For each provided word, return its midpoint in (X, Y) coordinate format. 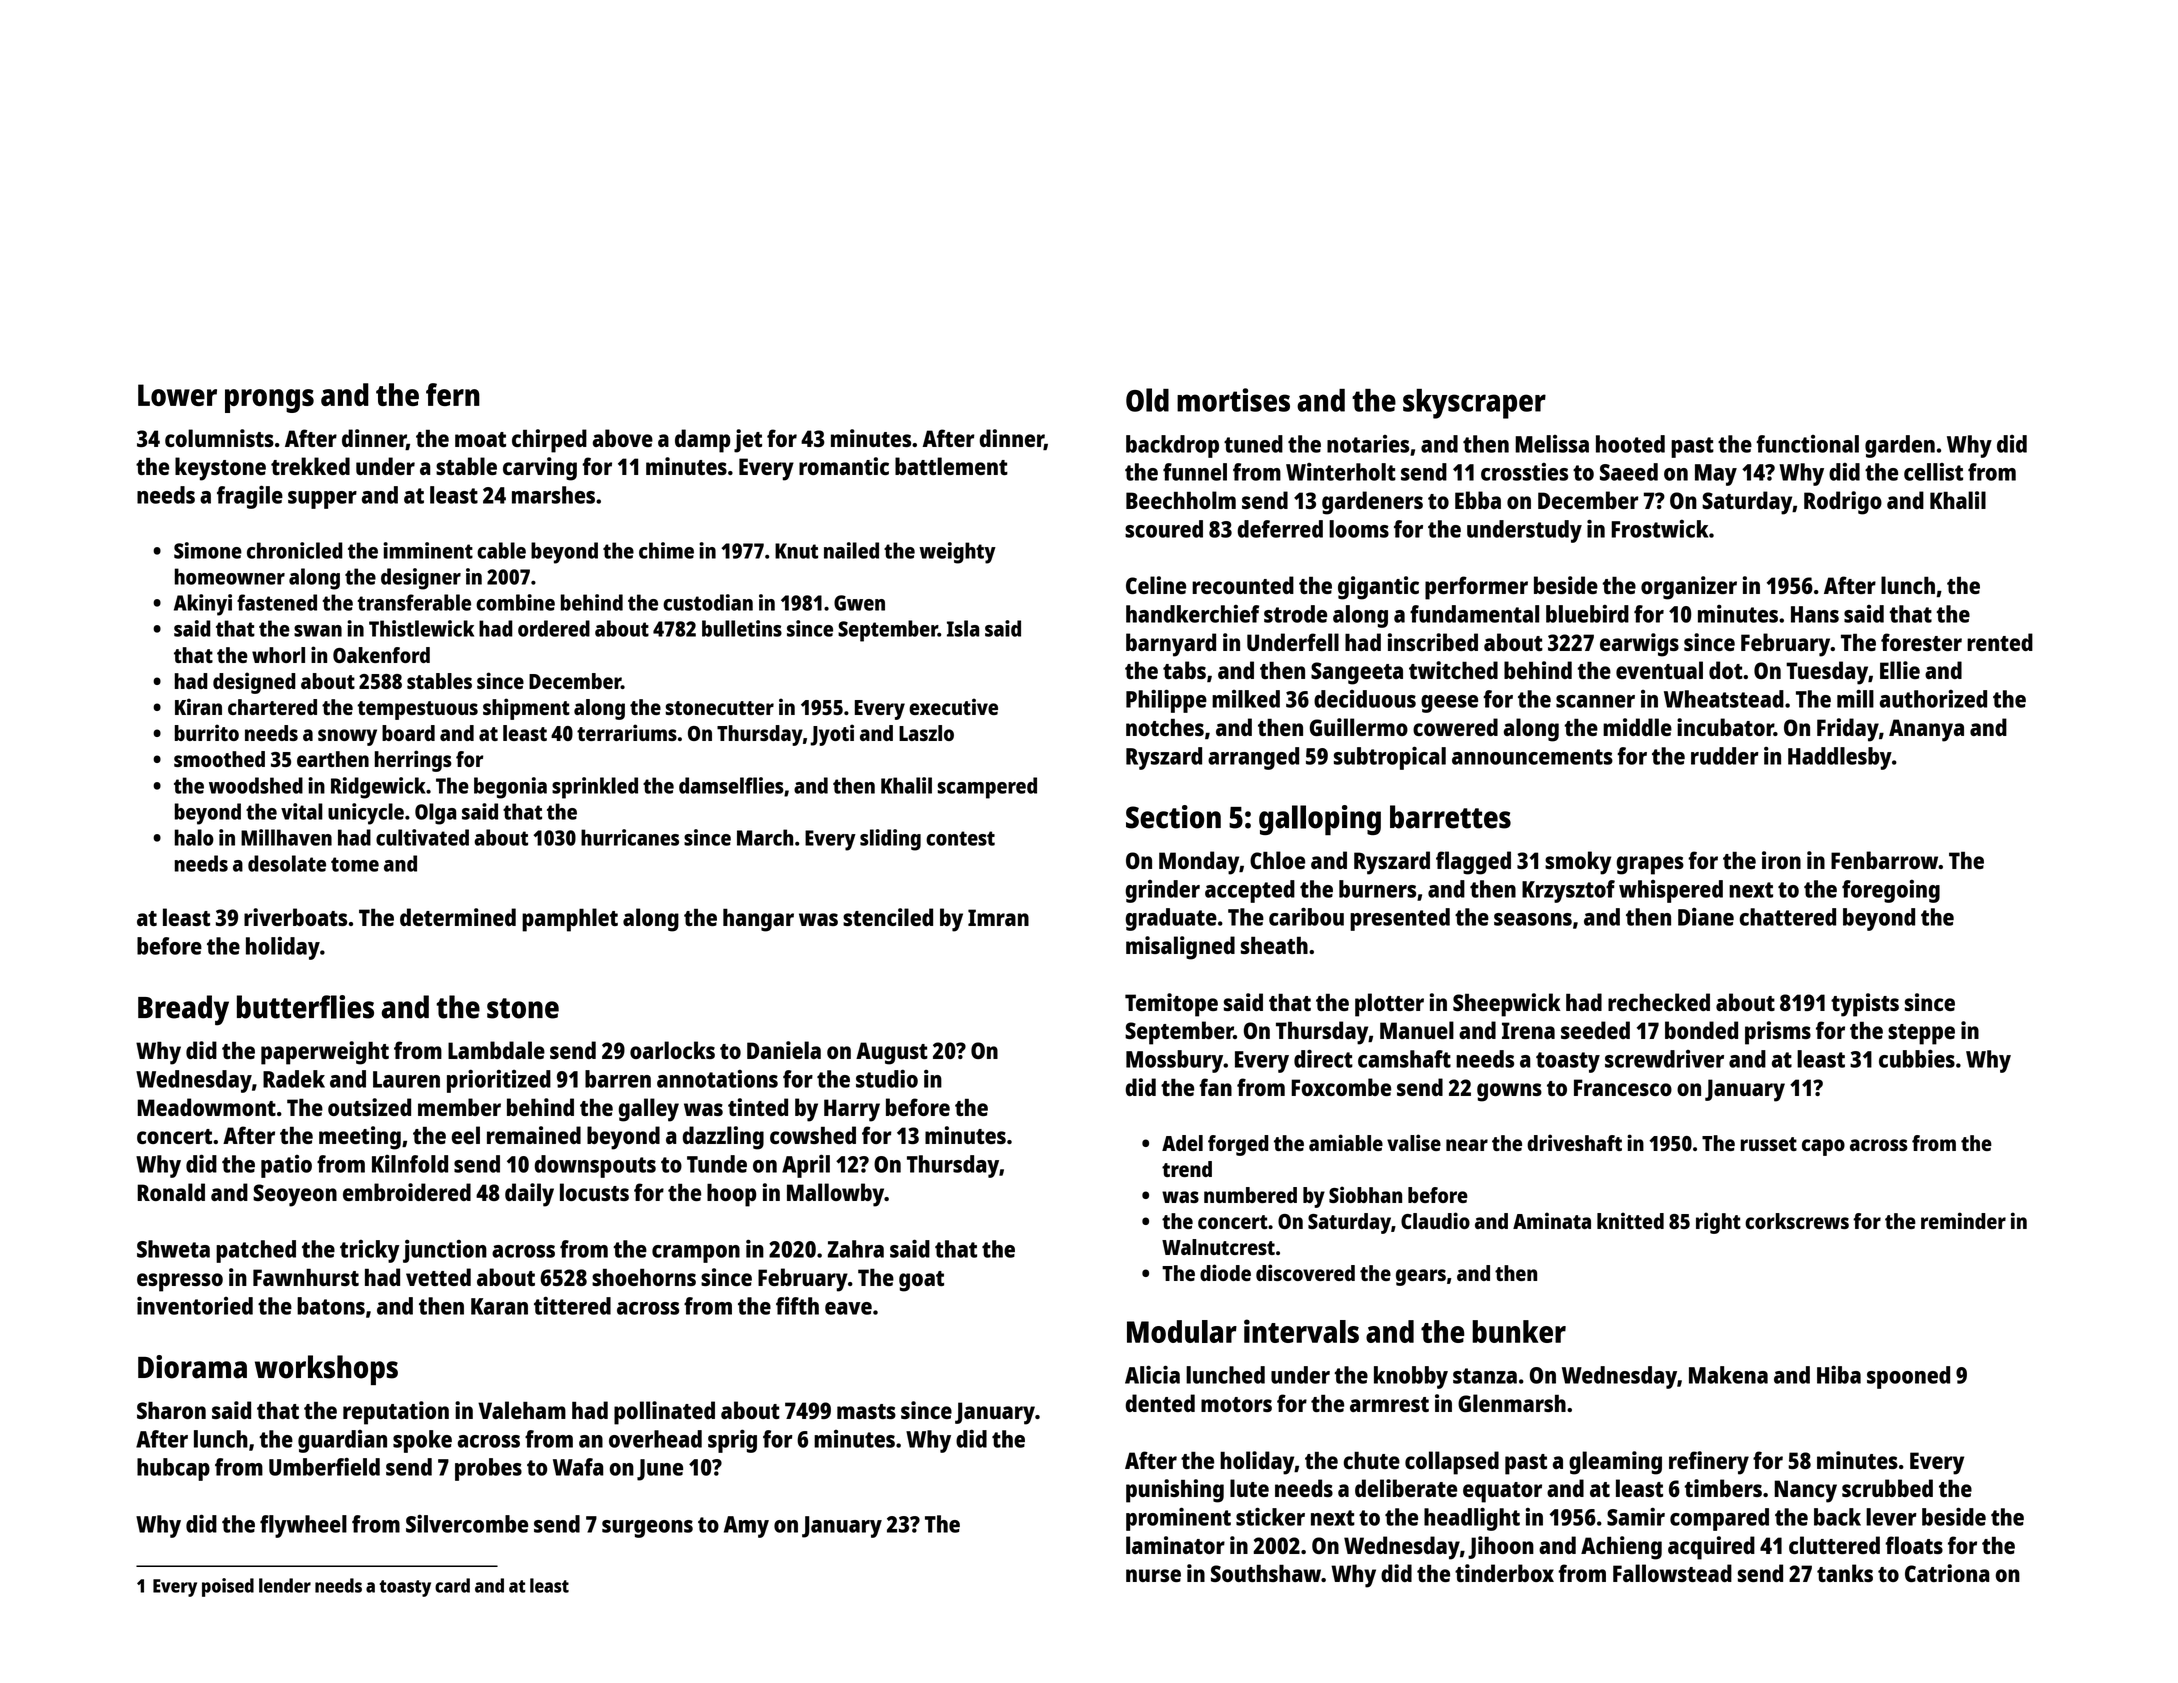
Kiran (198, 706)
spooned (1908, 1377)
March (765, 837)
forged (1238, 1145)
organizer (1689, 588)
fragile (250, 497)
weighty (957, 553)
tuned (1253, 444)
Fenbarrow (1885, 860)
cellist (1933, 472)
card (452, 1585)
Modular (1182, 1331)
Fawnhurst (306, 1277)
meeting (360, 1138)
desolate (287, 863)
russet (1769, 1144)
